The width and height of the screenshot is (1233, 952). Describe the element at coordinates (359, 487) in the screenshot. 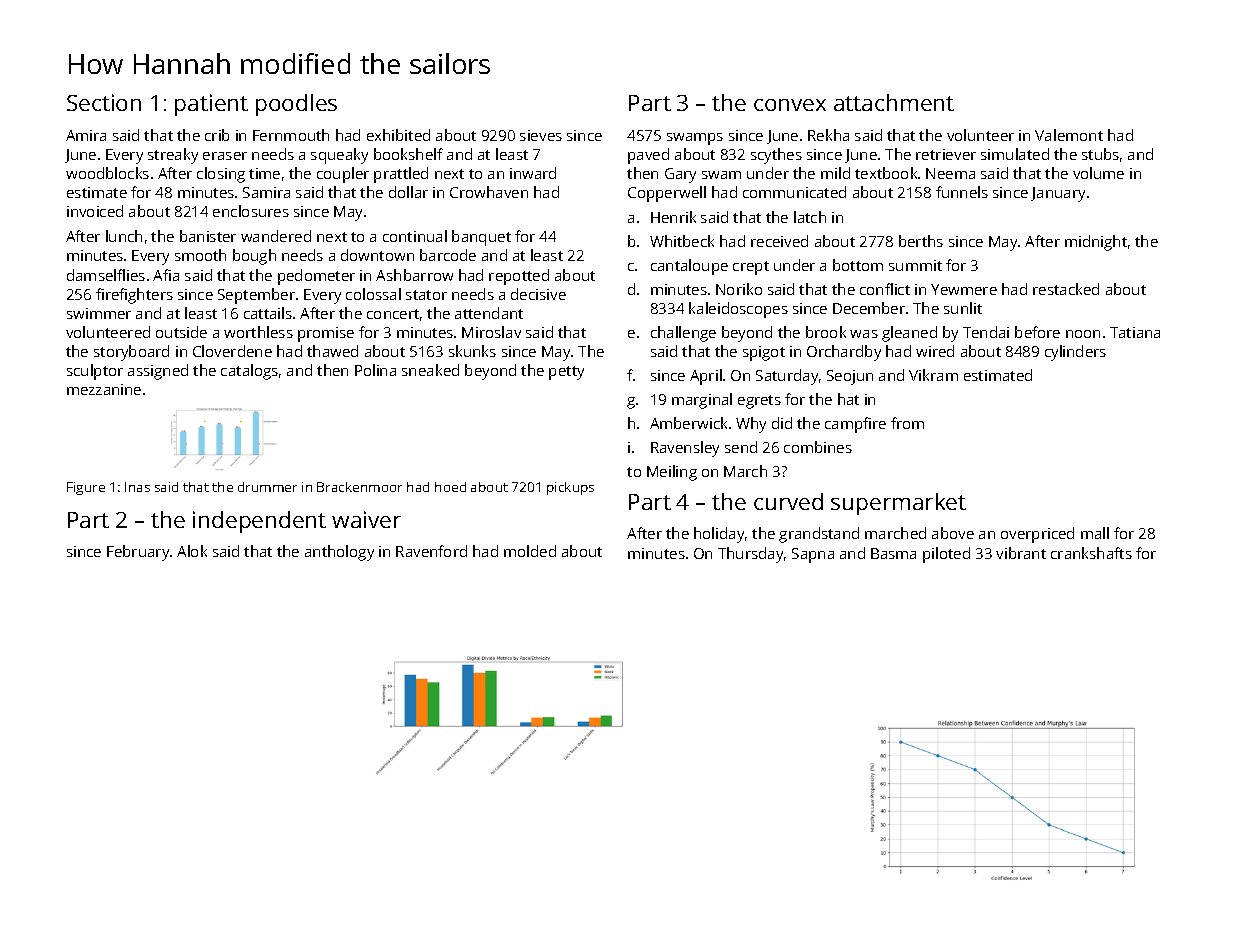

I see `Brackenmoor` at that location.
